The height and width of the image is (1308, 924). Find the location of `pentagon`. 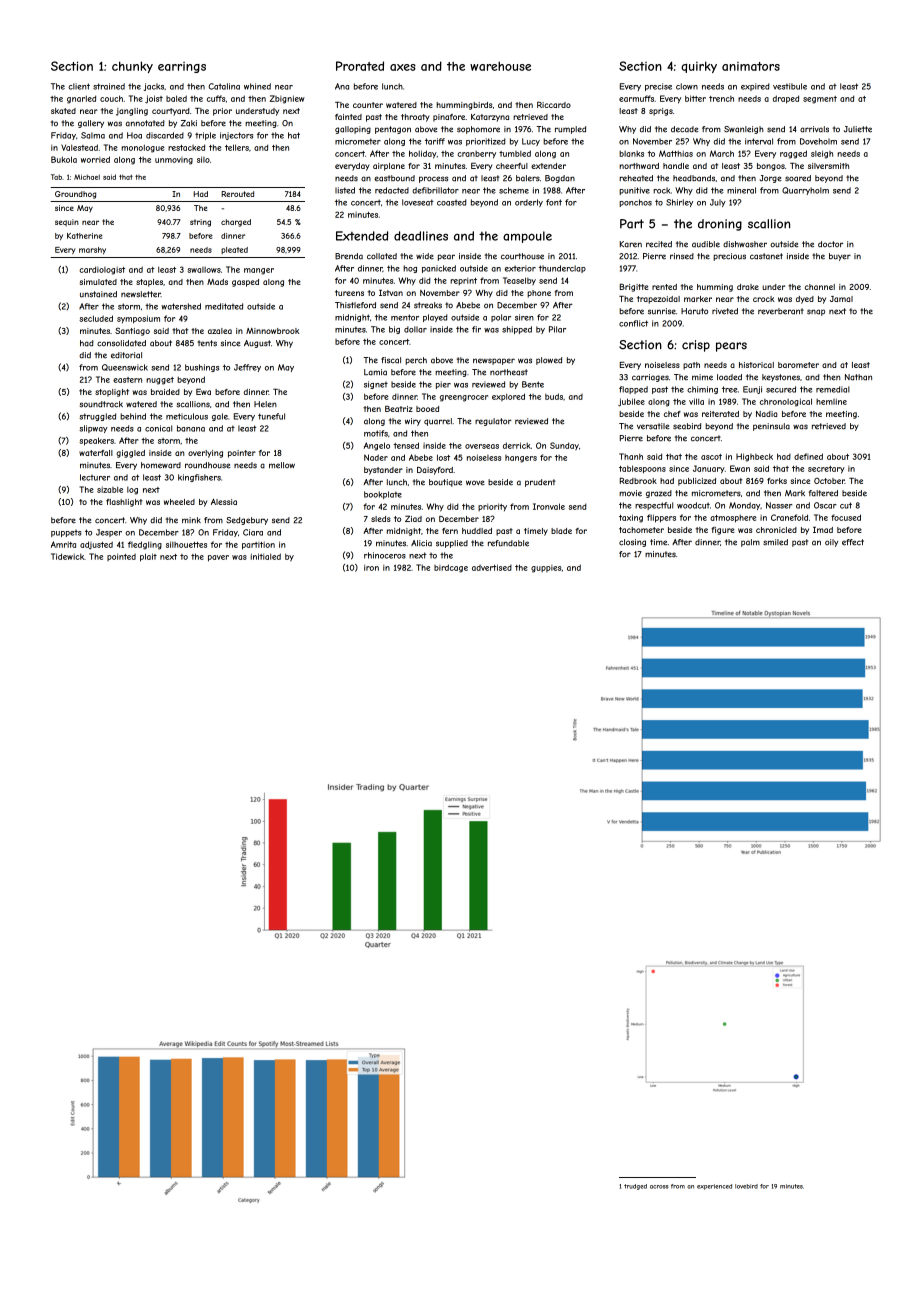

pentagon is located at coordinates (393, 130).
